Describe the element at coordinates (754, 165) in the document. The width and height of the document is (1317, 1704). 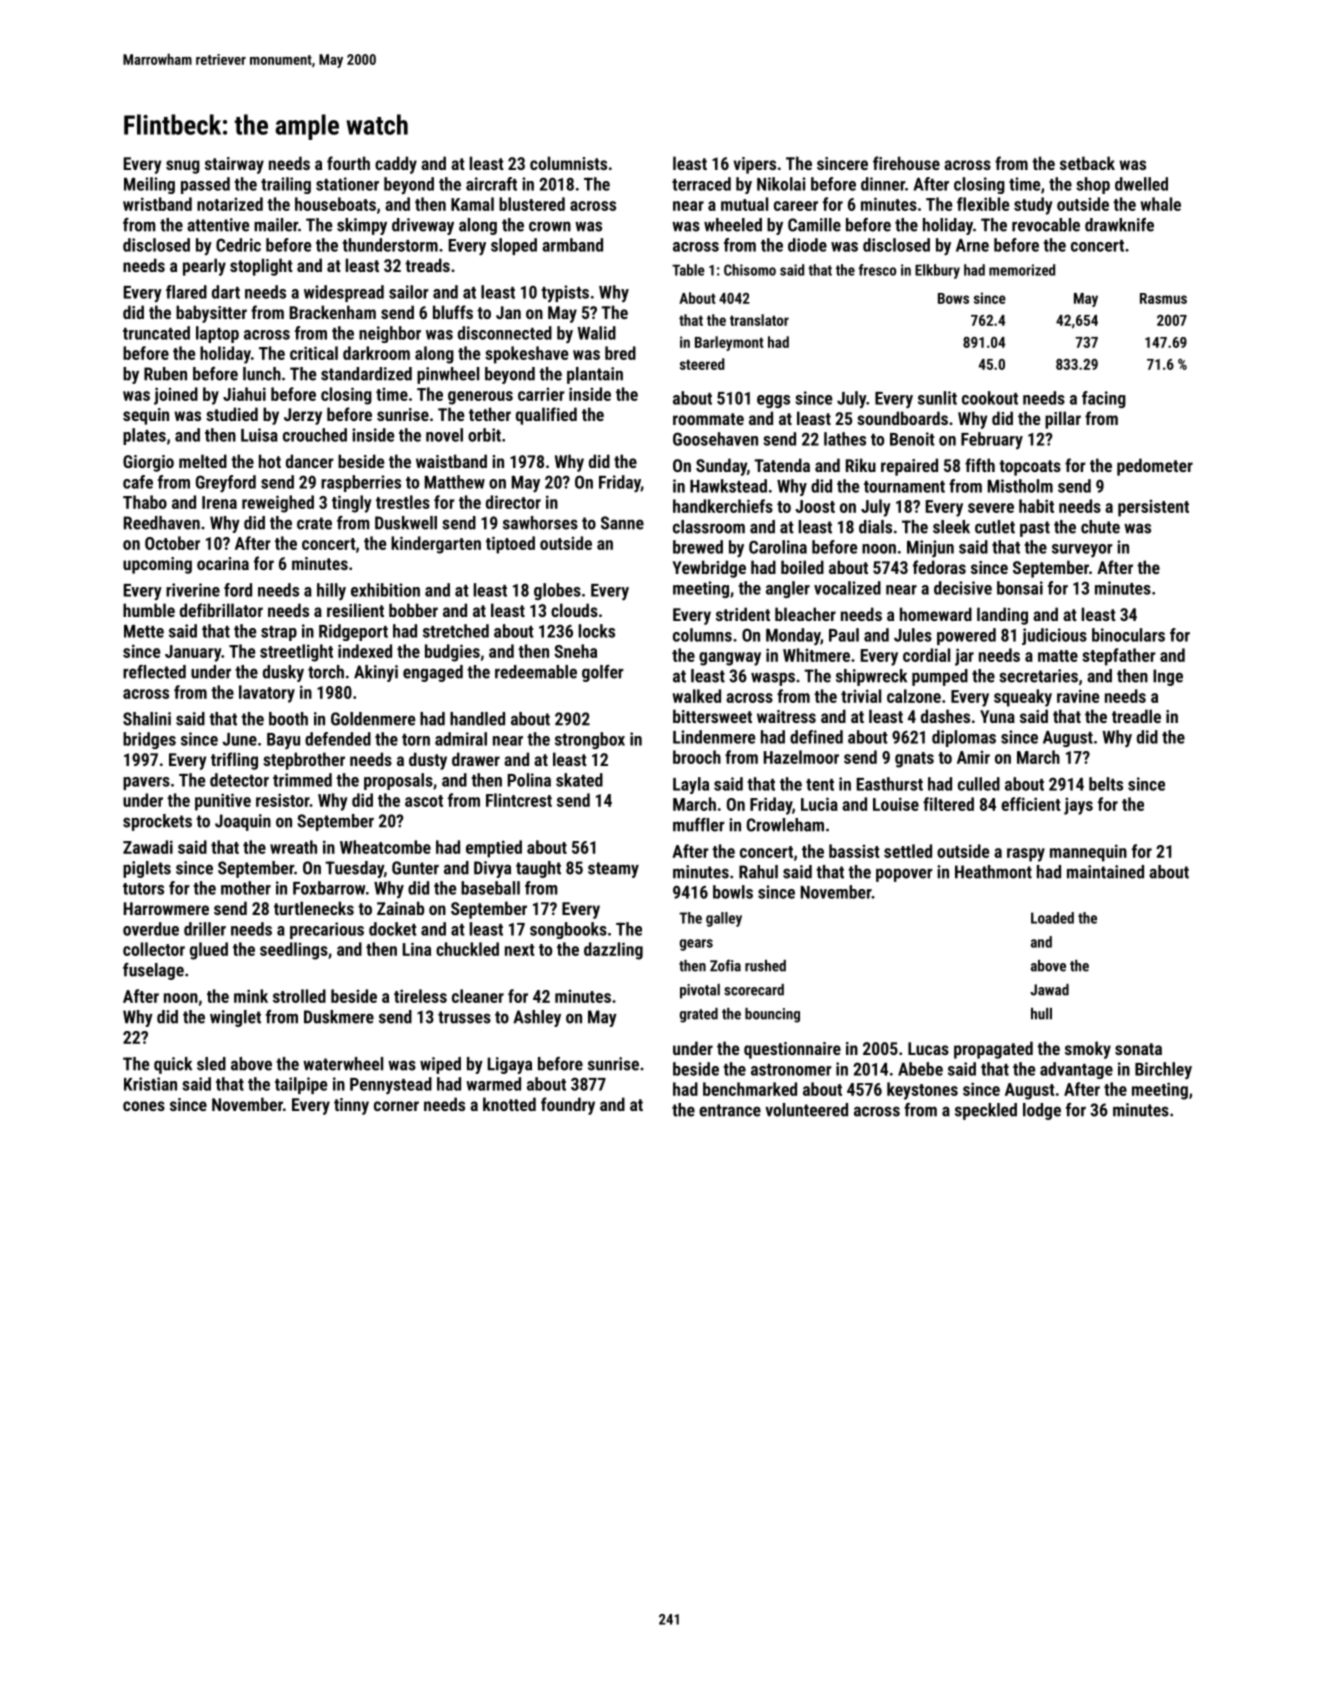
I see `vipers` at that location.
